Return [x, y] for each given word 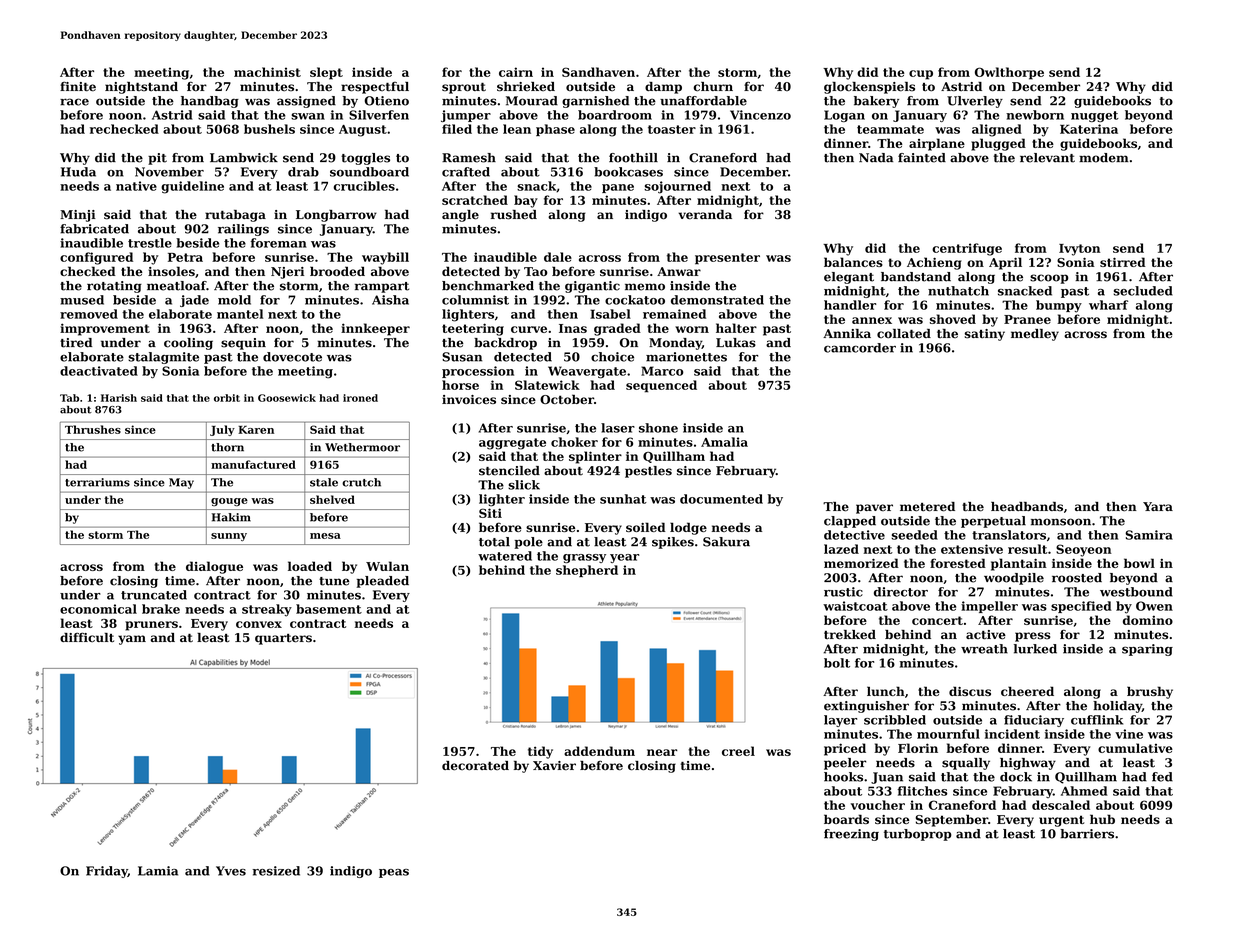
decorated [475, 766]
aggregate [512, 444]
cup [921, 75]
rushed [514, 215]
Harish [119, 398]
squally [966, 764]
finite [78, 87]
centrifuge [967, 249]
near [662, 752]
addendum [599, 751]
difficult [87, 637]
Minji [78, 216]
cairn [516, 72]
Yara [1158, 506]
